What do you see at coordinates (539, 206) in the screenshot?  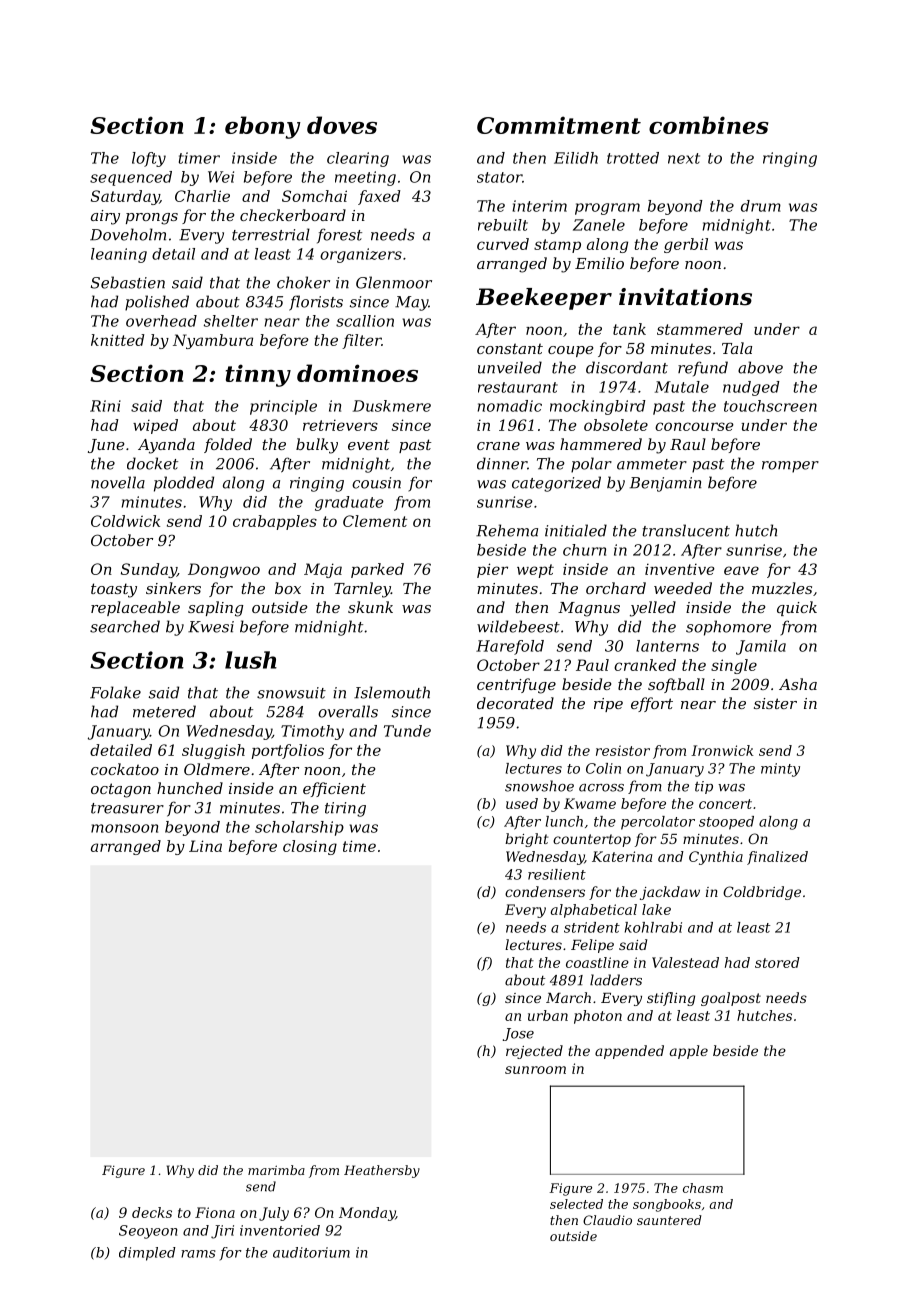 I see `interim` at bounding box center [539, 206].
